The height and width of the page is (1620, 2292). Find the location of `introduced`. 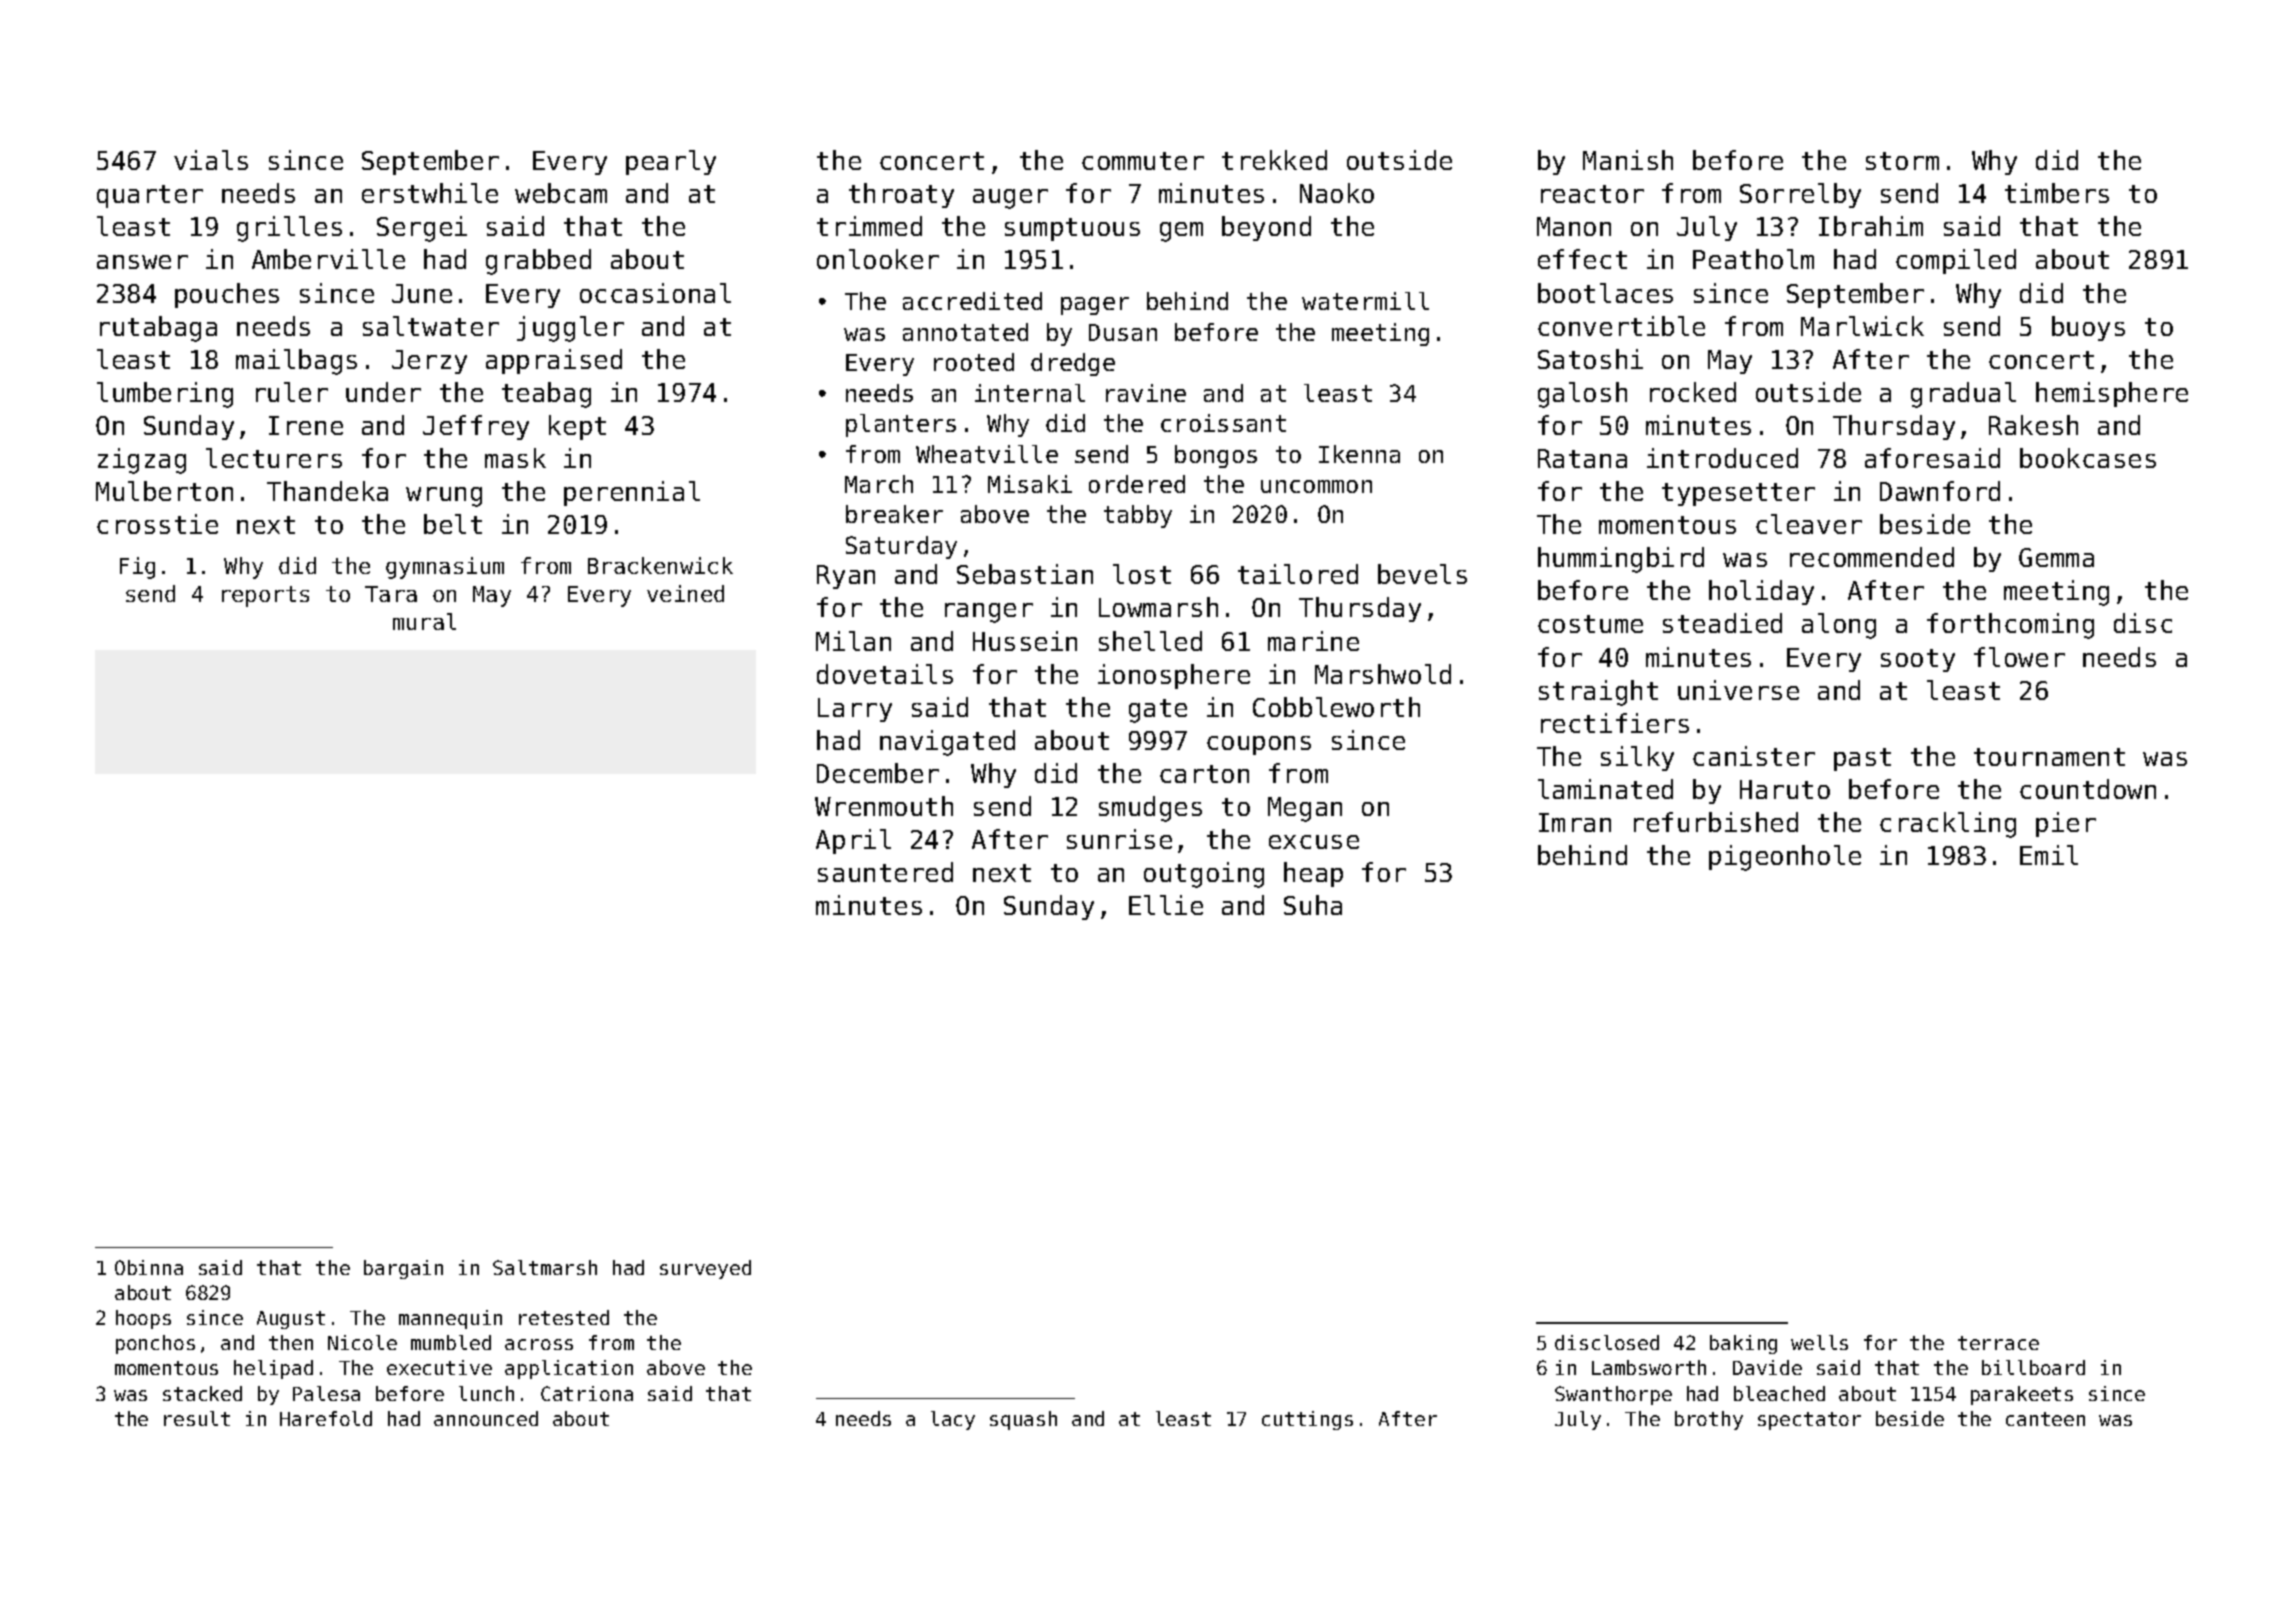

introduced is located at coordinates (1722, 458).
